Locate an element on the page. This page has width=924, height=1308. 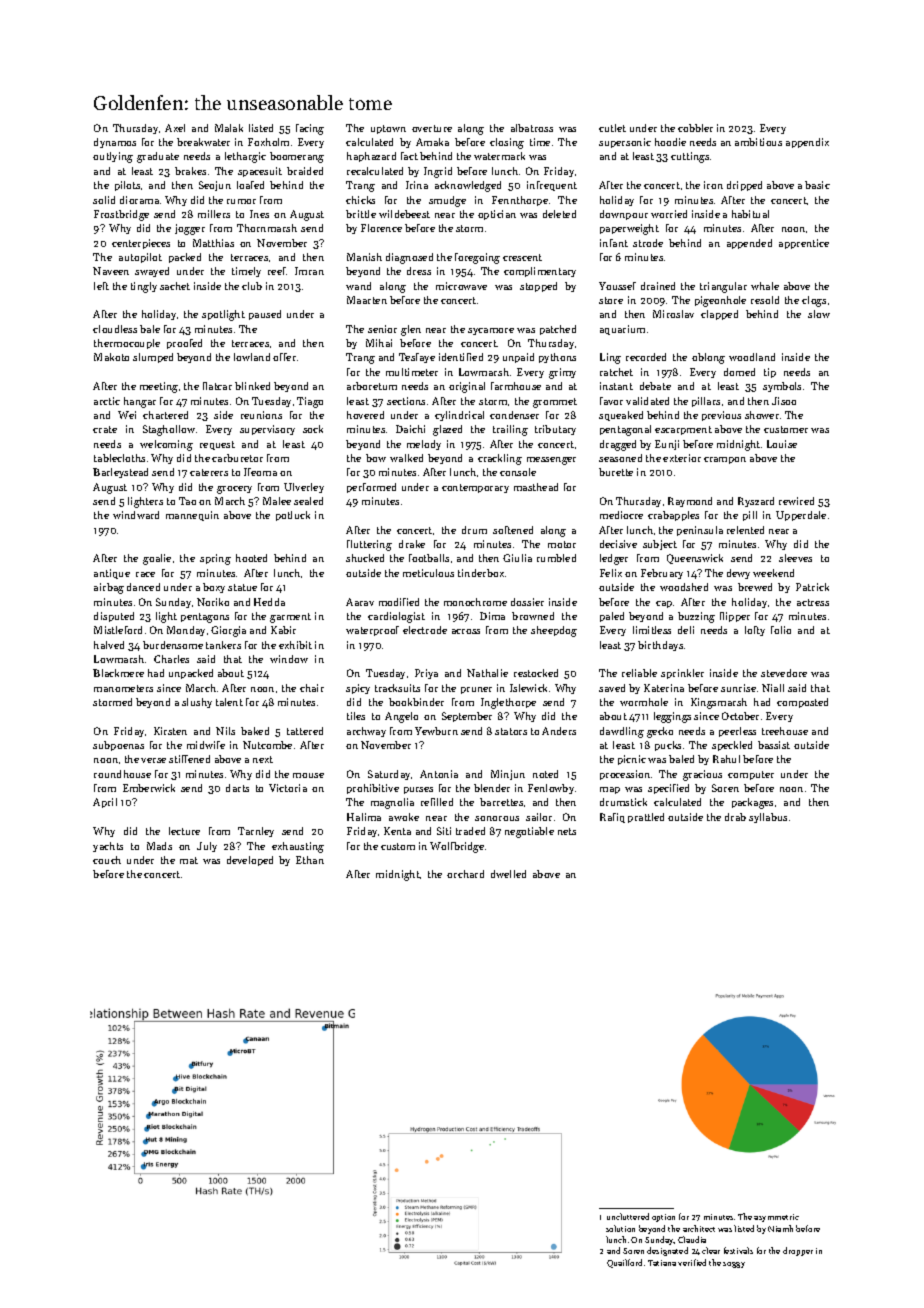
dropper is located at coordinates (798, 1251).
